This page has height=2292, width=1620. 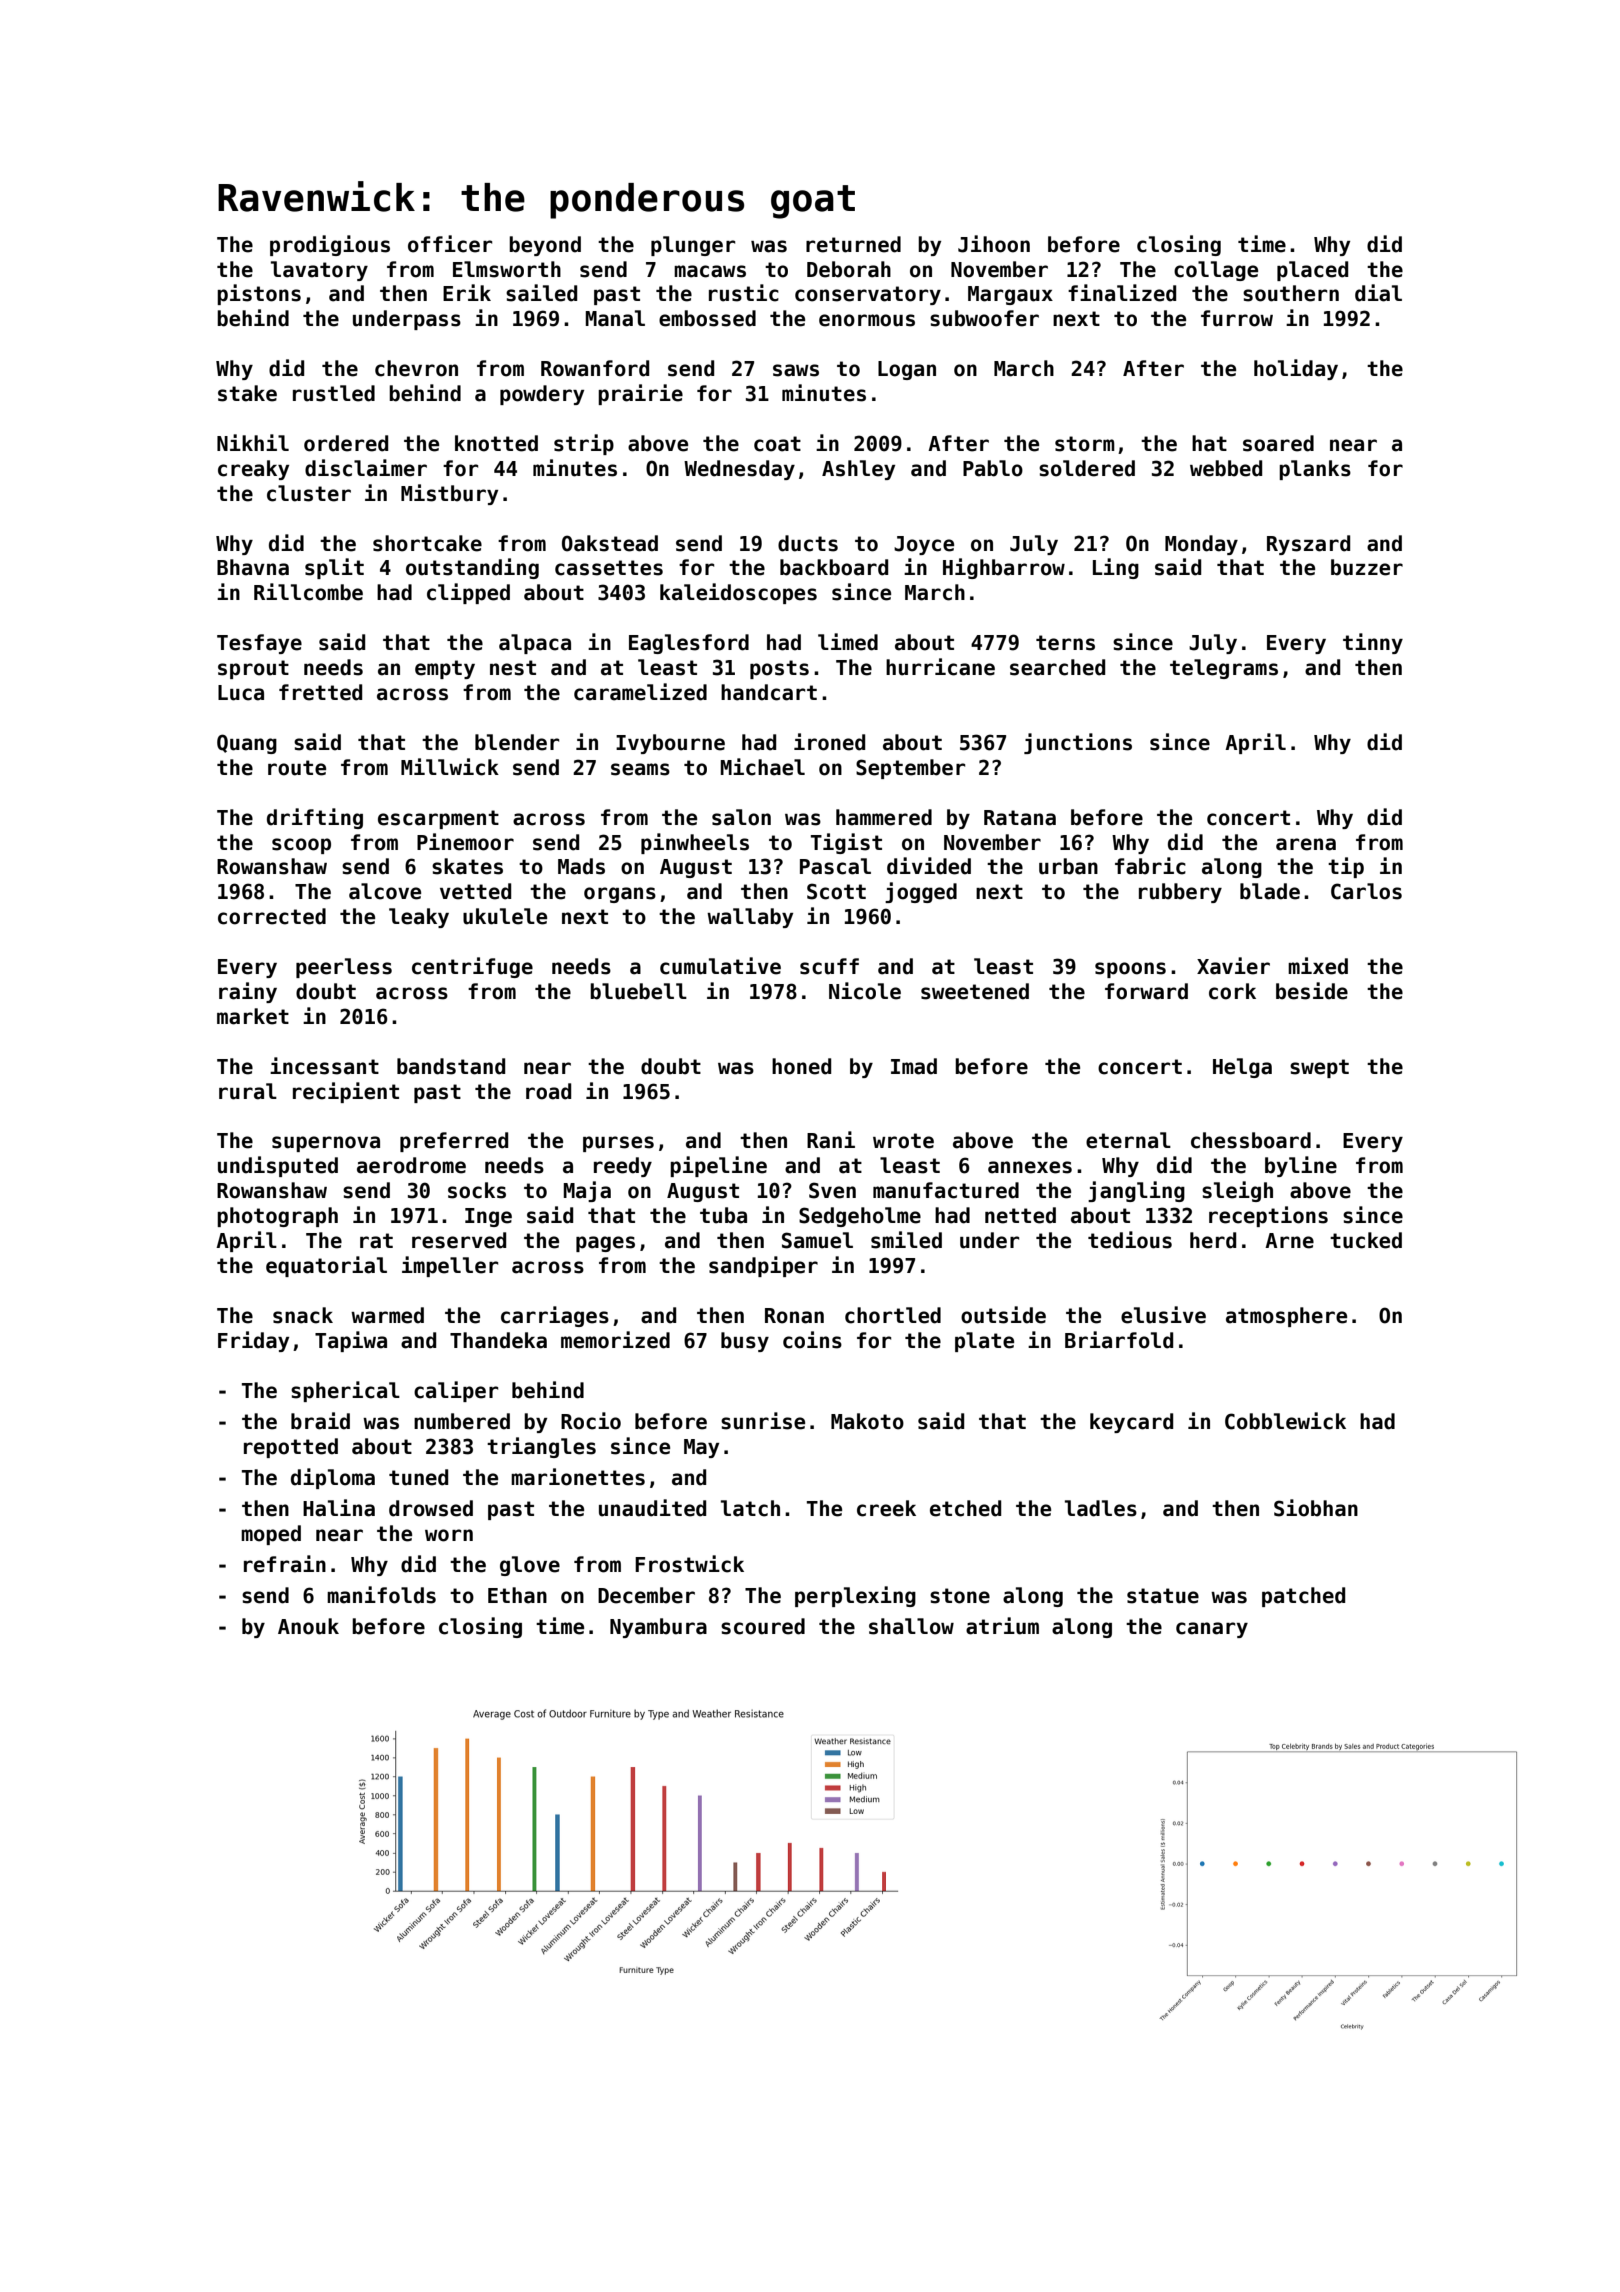 I want to click on Anouk, so click(x=308, y=1626).
